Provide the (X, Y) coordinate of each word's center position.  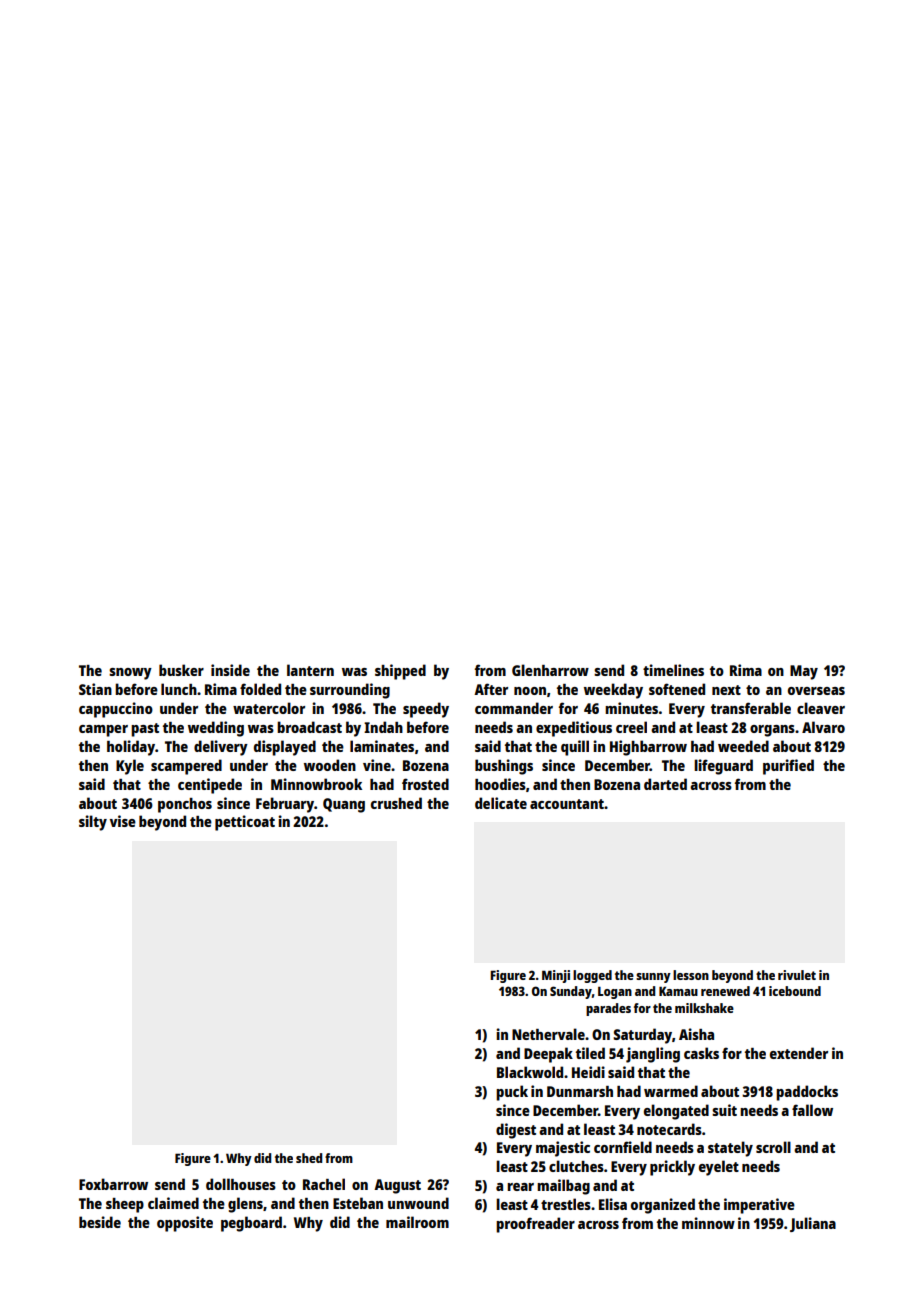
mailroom (417, 1222)
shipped (400, 672)
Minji (556, 976)
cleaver (821, 708)
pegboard (251, 1224)
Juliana (813, 1224)
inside (230, 670)
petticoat (245, 823)
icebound (795, 991)
